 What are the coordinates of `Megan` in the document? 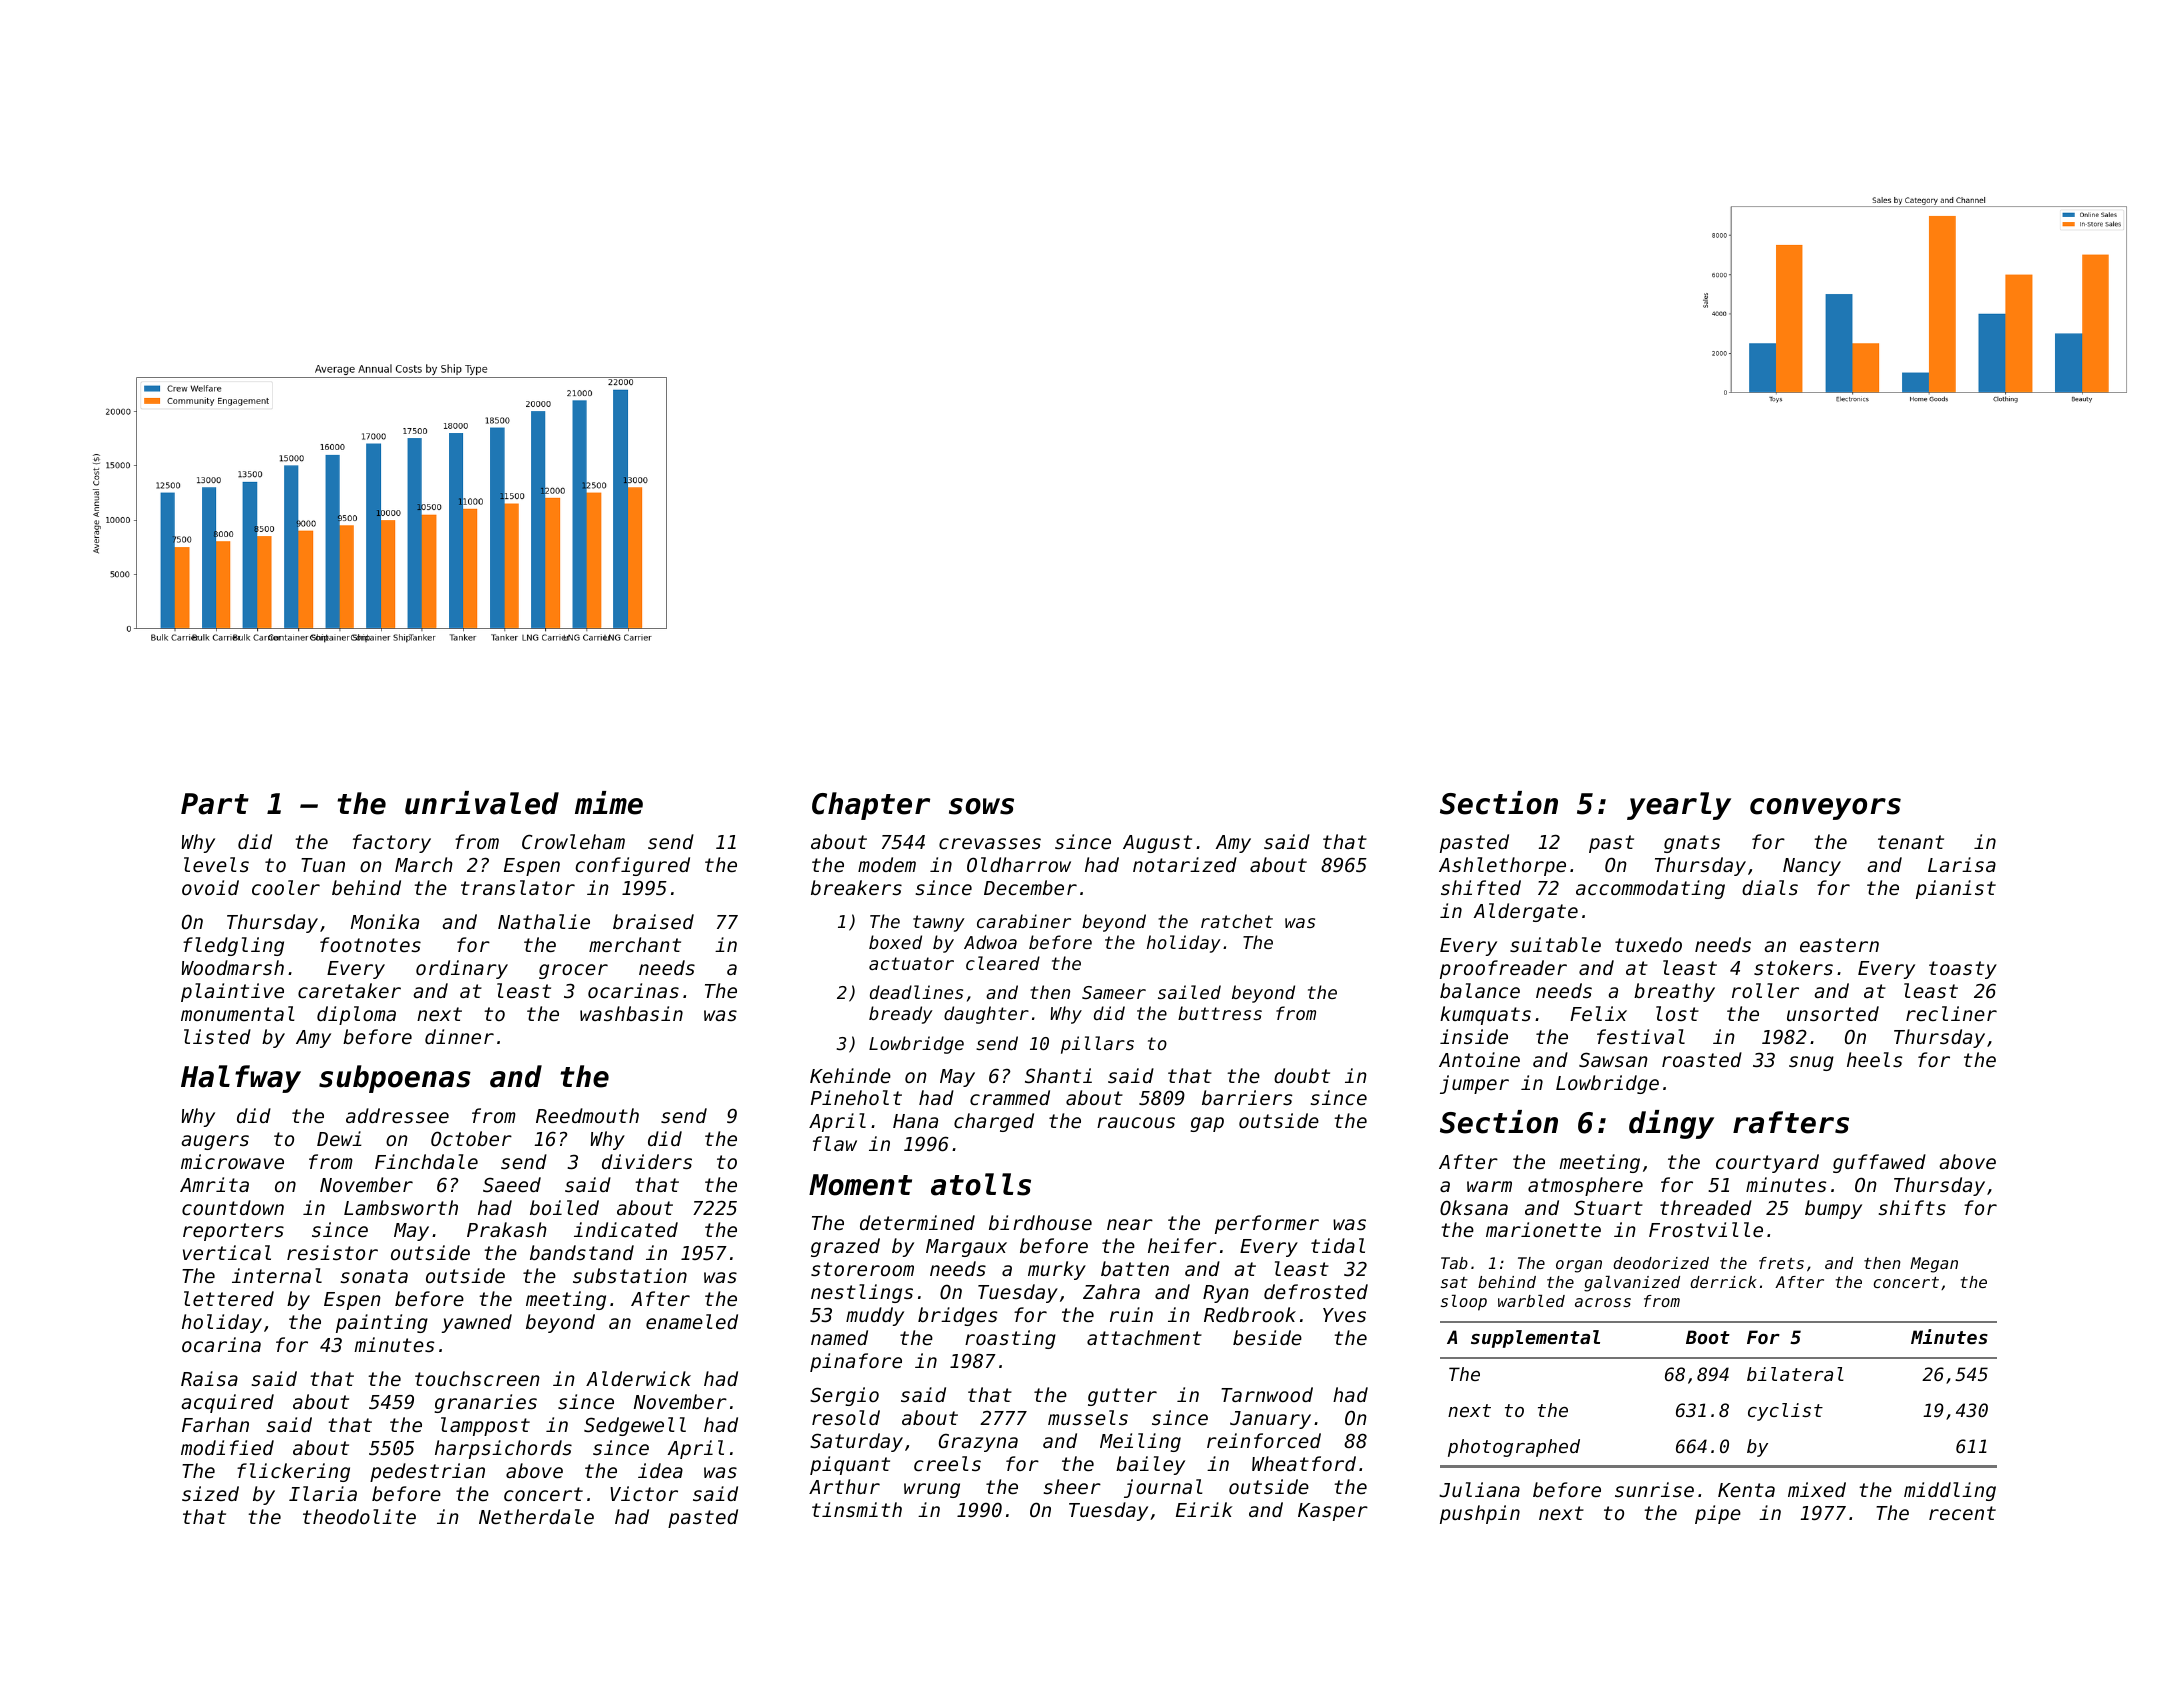 It's located at (1934, 1265).
